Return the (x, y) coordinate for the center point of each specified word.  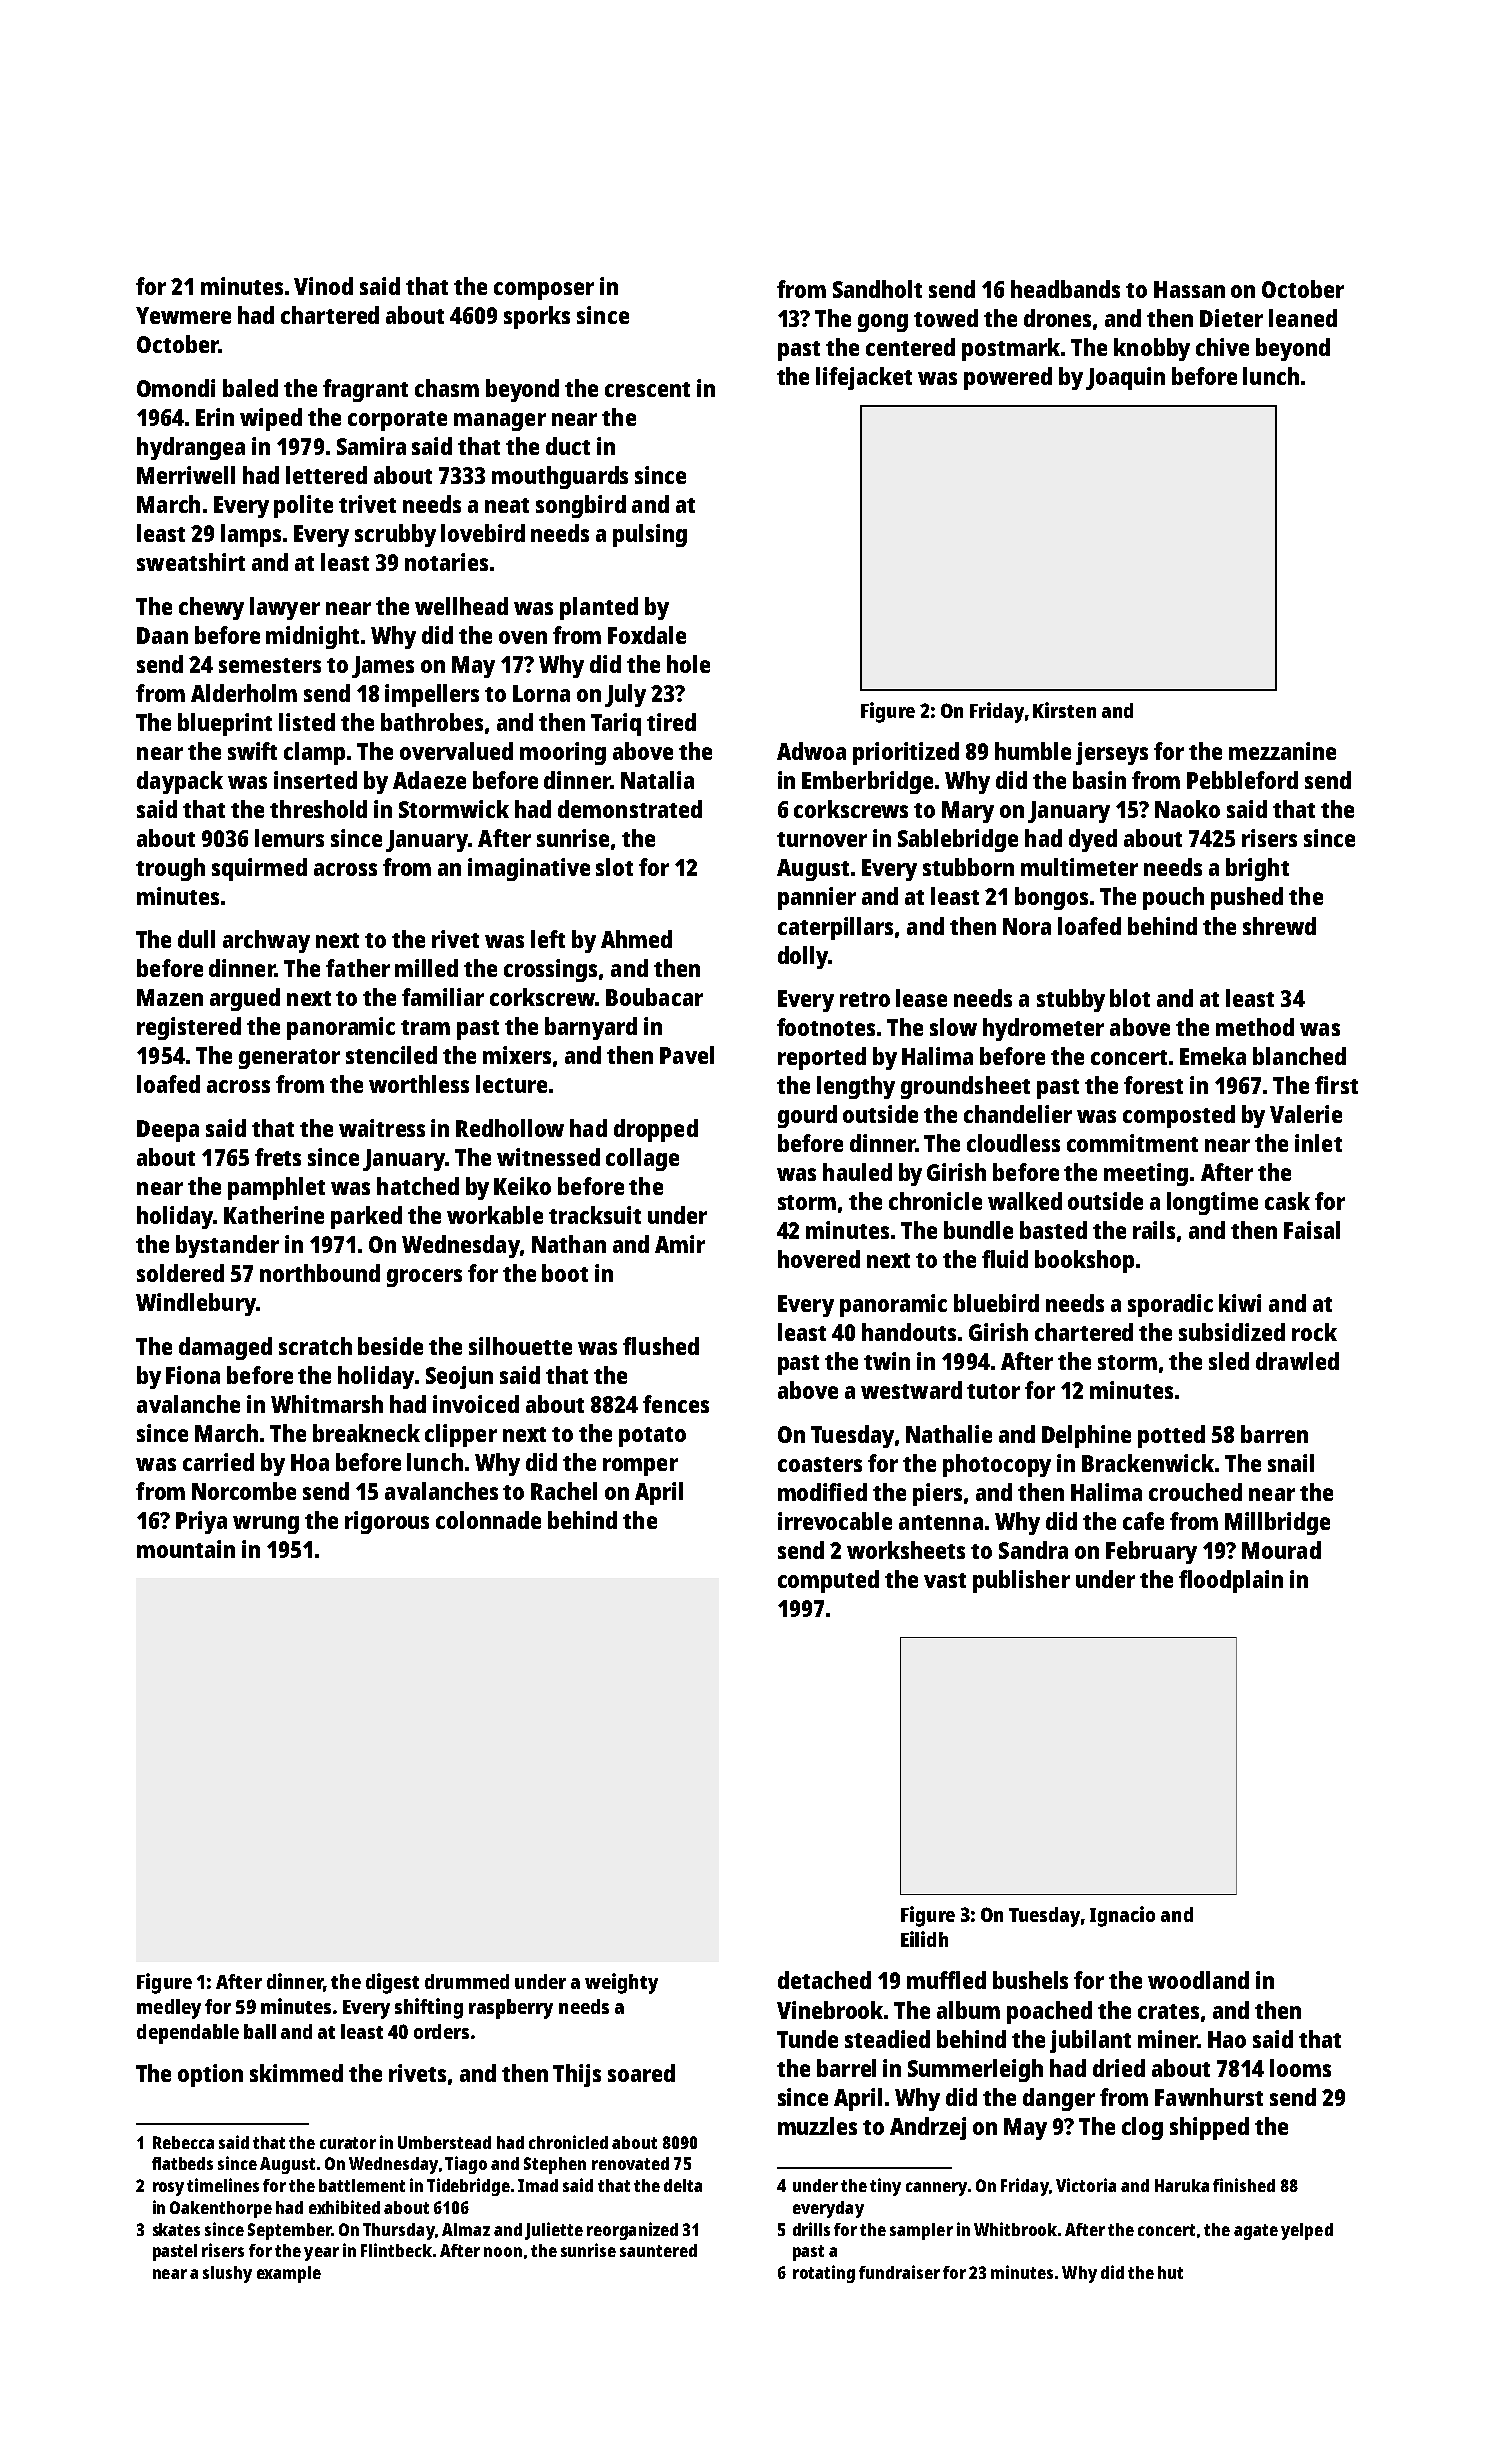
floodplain (1231, 1581)
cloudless (1013, 1143)
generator (289, 1059)
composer (544, 291)
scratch (315, 1346)
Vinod (323, 286)
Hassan (1189, 289)
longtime (1212, 1203)
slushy (227, 2274)
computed (828, 1581)
